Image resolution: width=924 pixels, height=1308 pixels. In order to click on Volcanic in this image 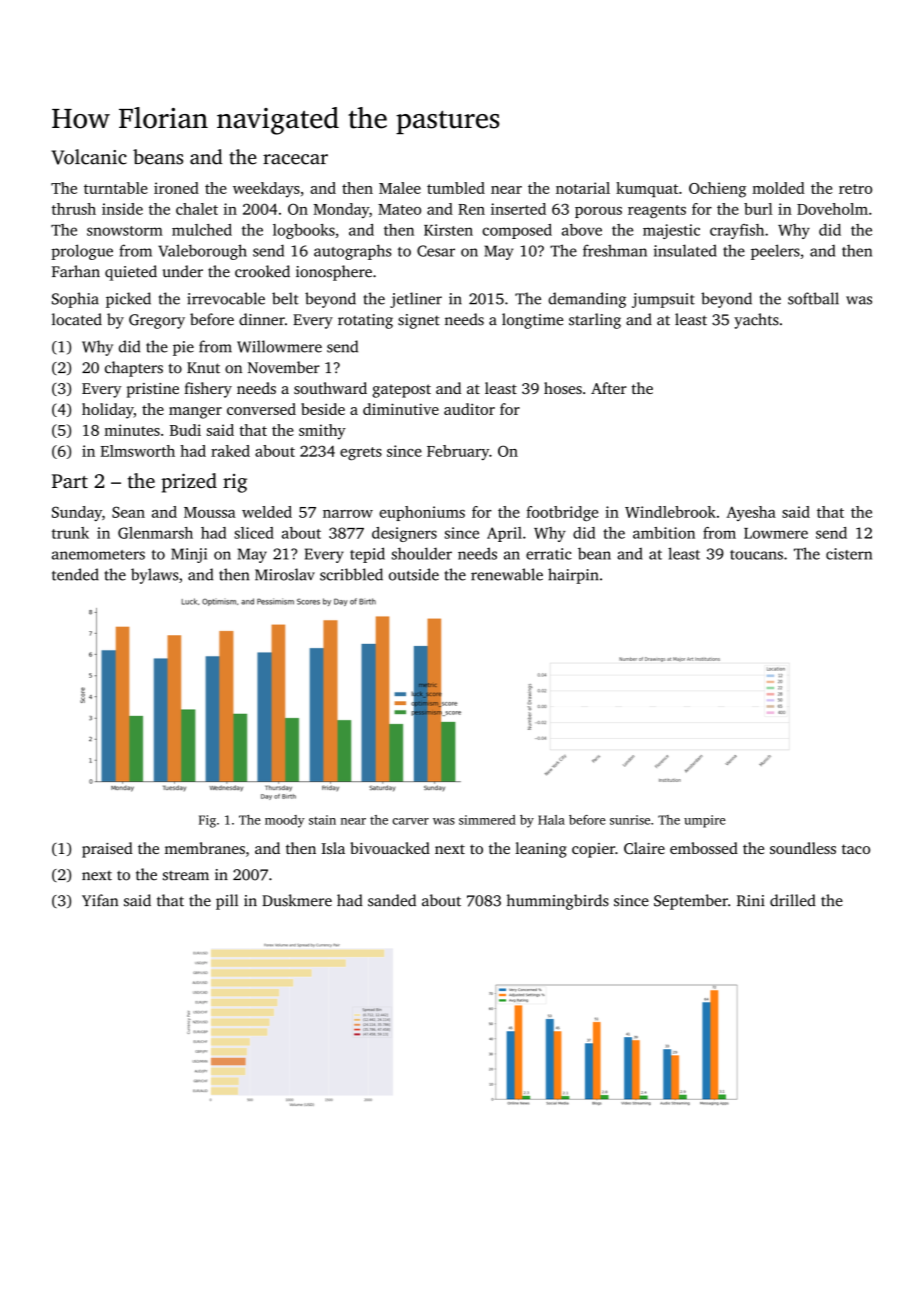, I will do `click(89, 157)`.
